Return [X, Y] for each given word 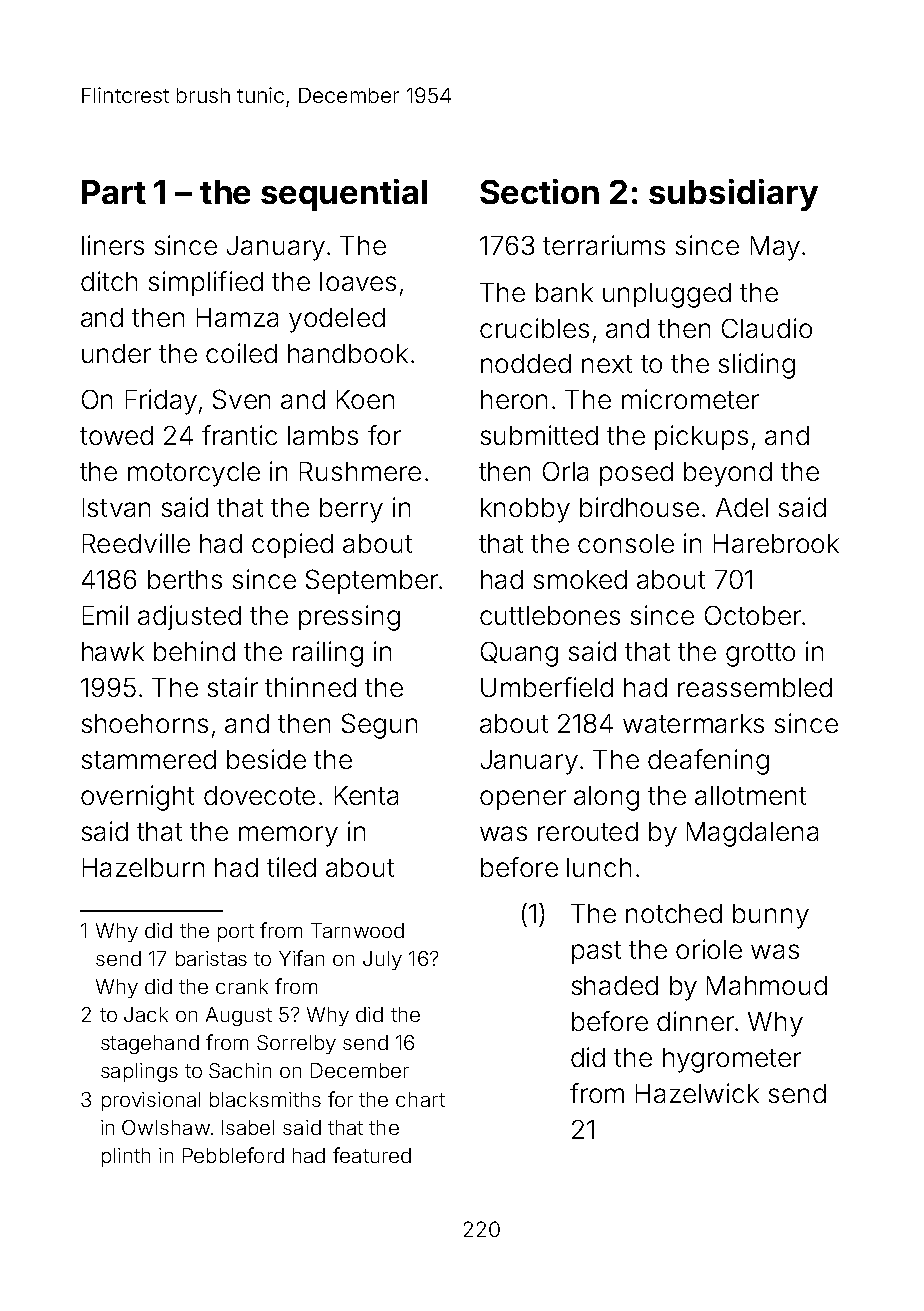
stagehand [150, 1044]
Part [114, 192]
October [753, 615]
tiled [291, 867]
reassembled [755, 687]
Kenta [366, 795]
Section [539, 191]
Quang [519, 654]
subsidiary [733, 195]
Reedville [136, 543]
